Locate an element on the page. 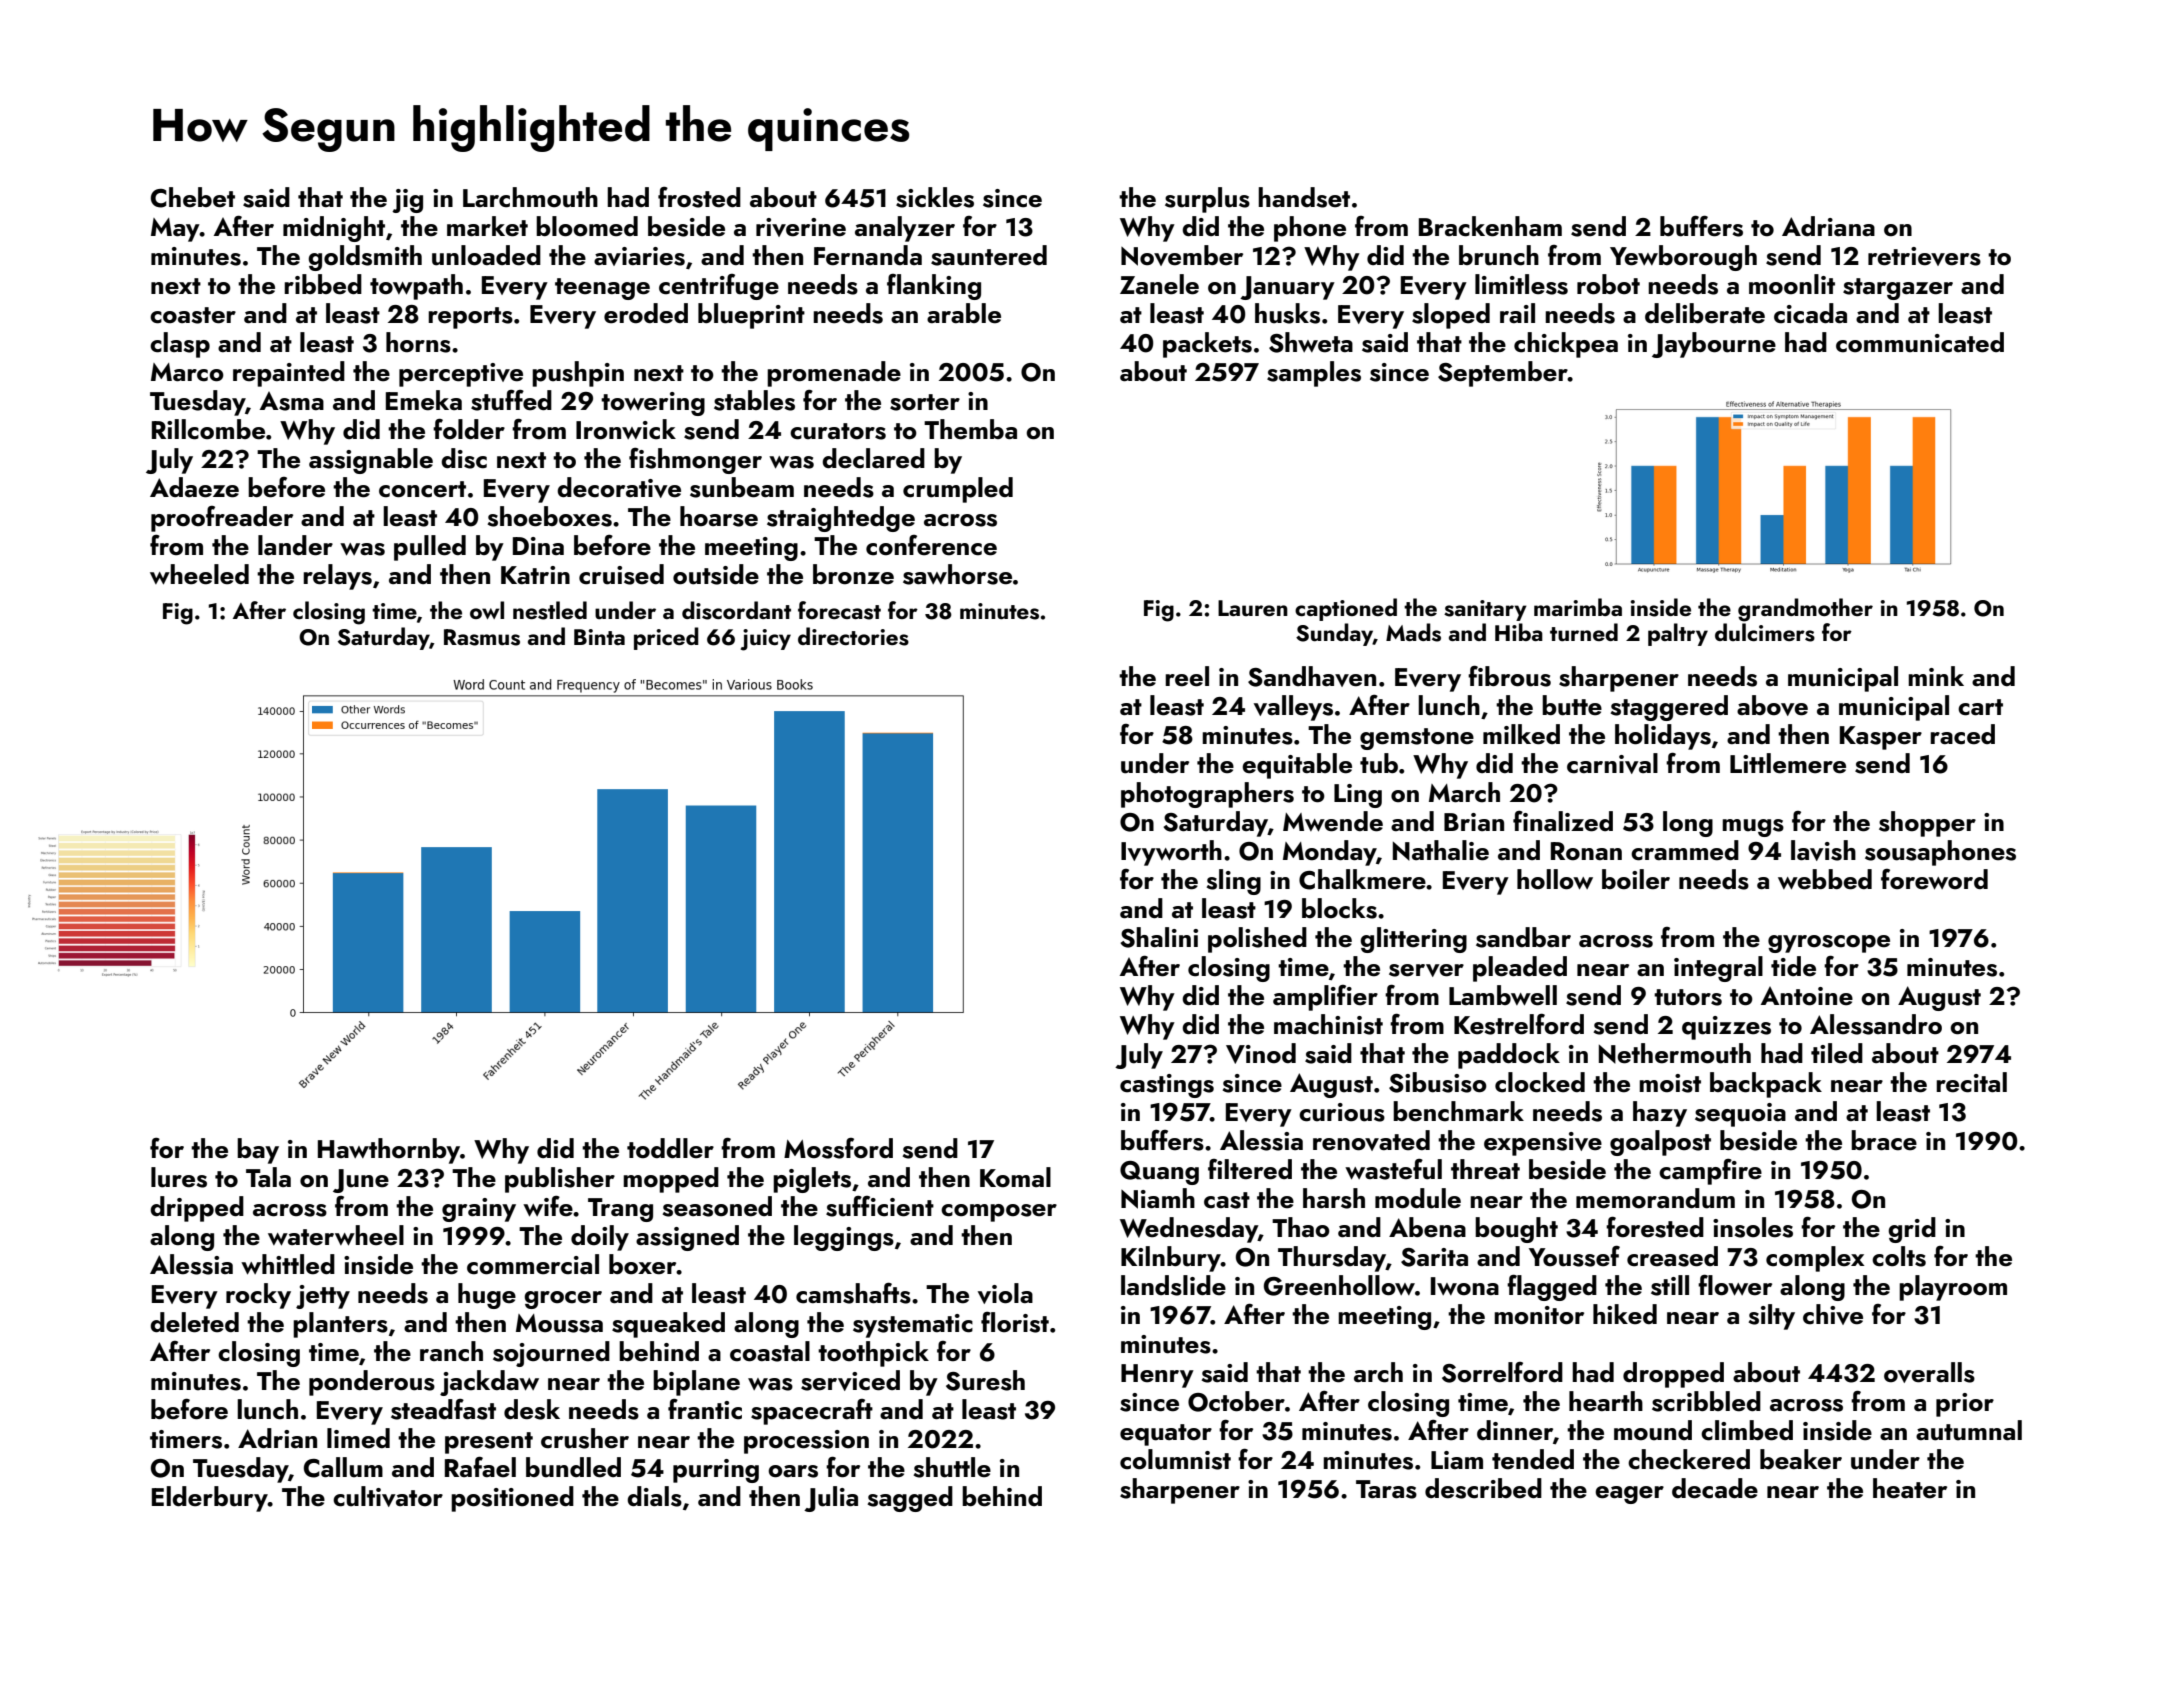 The height and width of the page is (1683, 2178). shopper is located at coordinates (1927, 824).
